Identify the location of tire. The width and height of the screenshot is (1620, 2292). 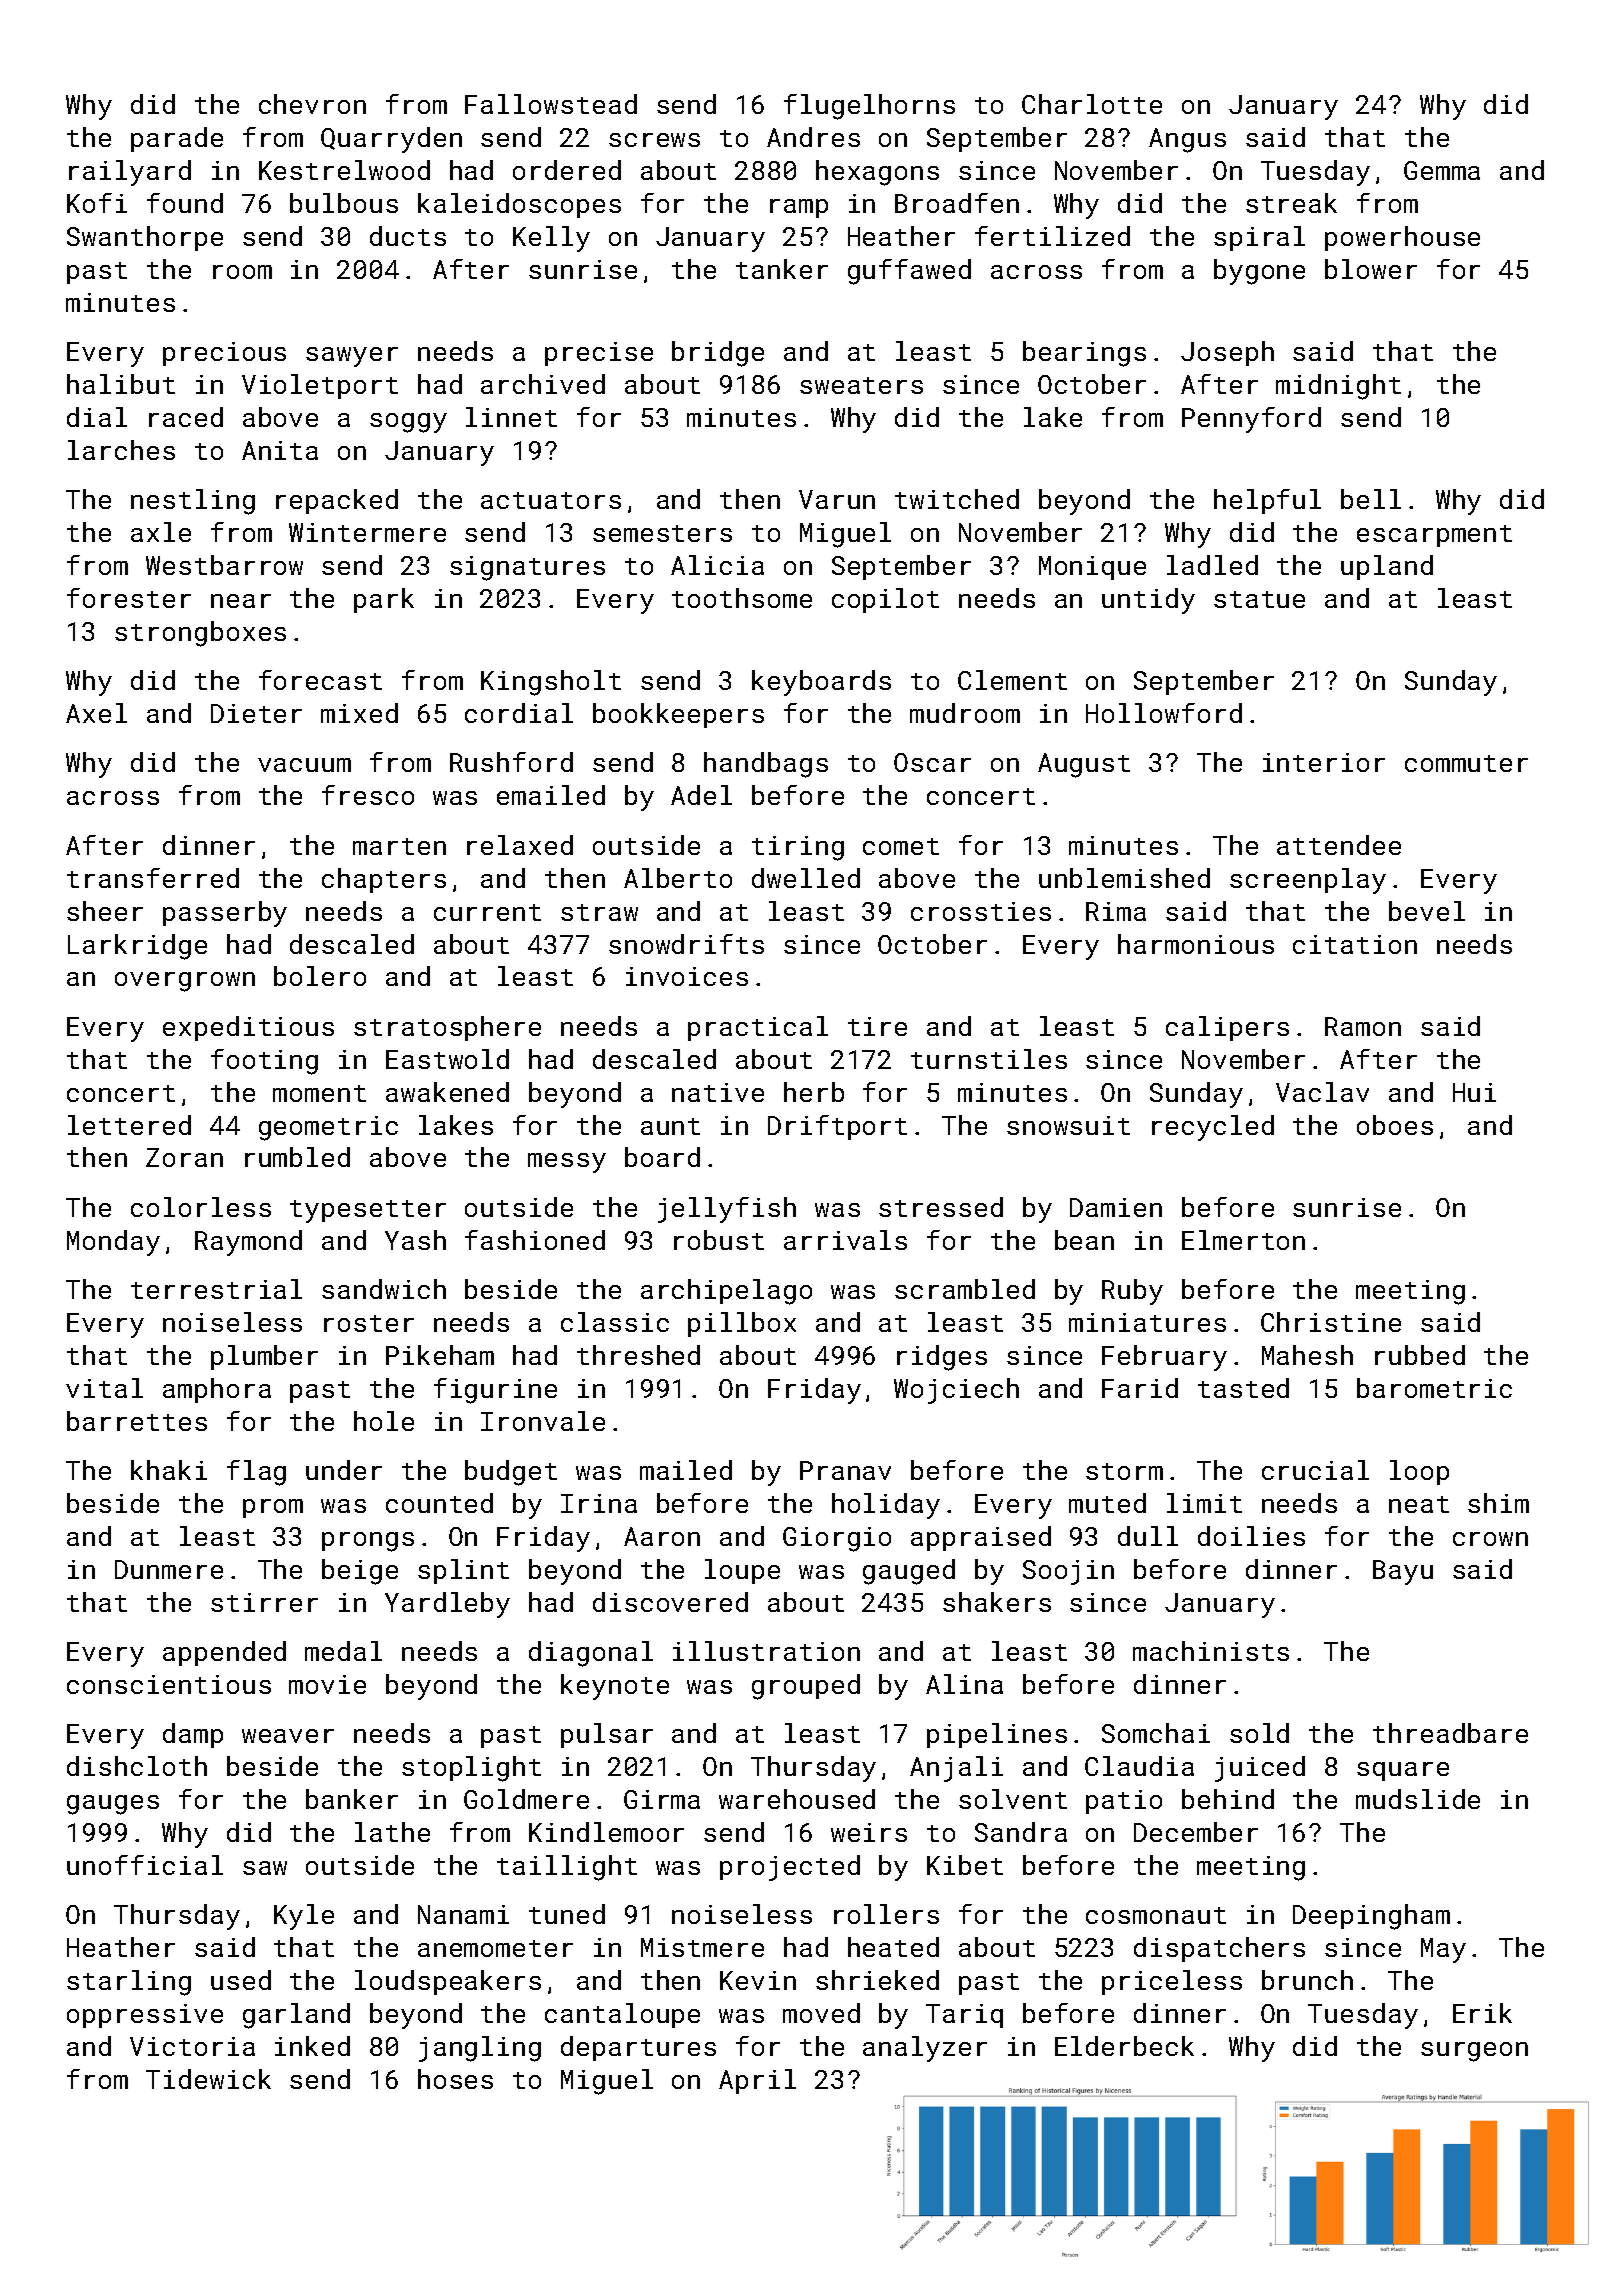
(877, 1026).
